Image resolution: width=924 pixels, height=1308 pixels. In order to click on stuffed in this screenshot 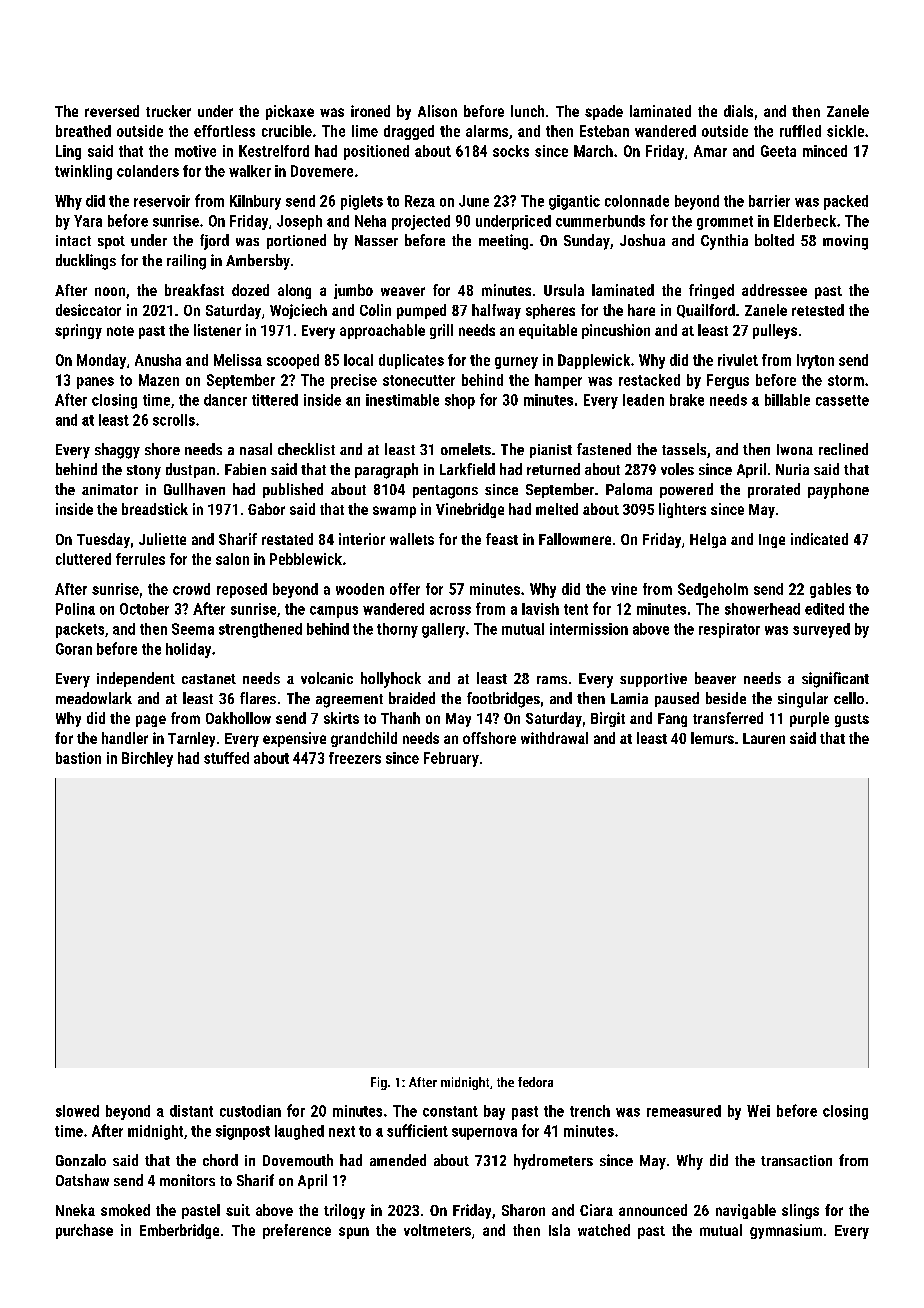, I will do `click(226, 758)`.
